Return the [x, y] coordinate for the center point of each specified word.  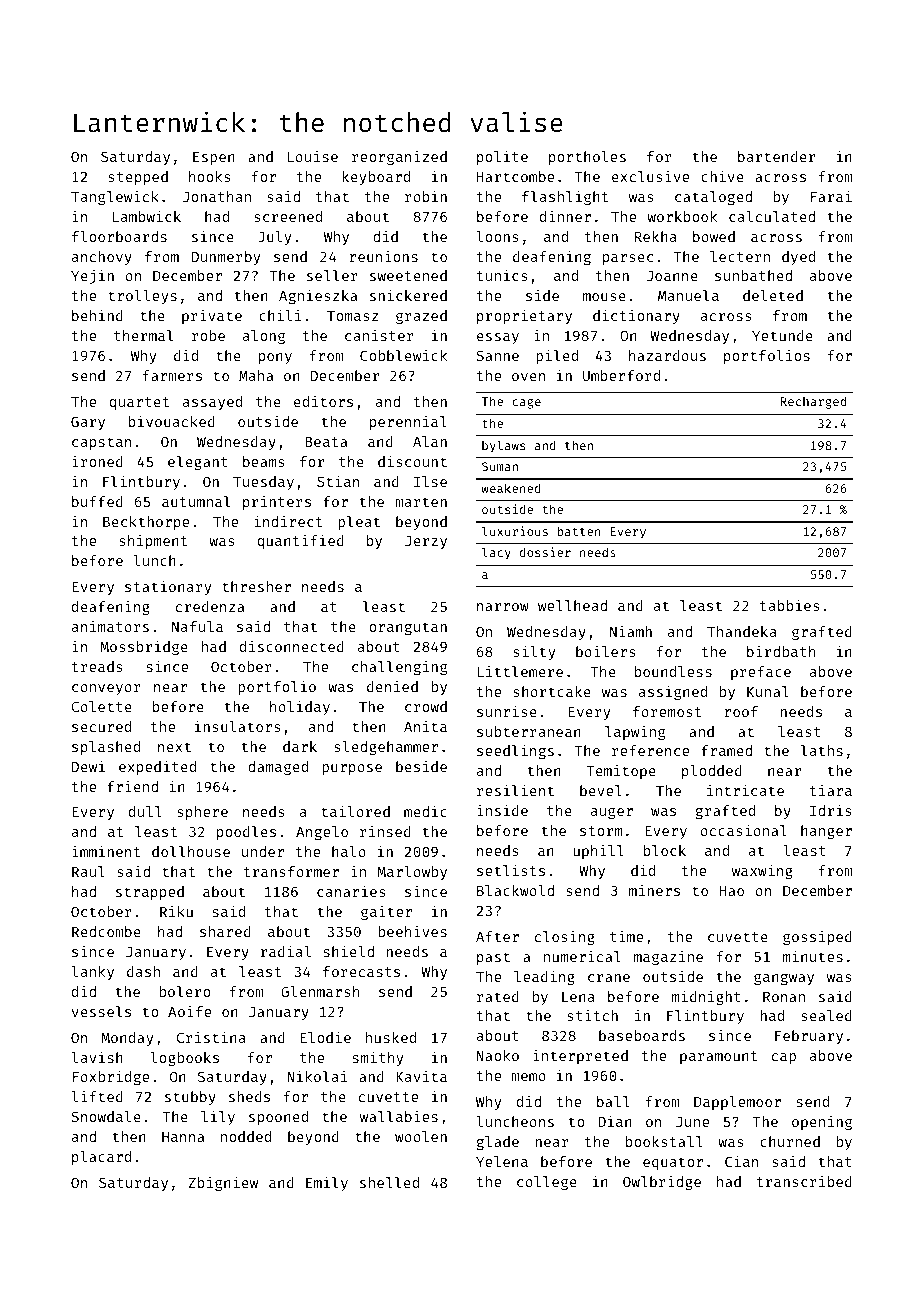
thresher [256, 586]
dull [145, 811]
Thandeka [742, 631]
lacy [496, 553]
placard [101, 1158]
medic [425, 811]
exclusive [650, 176]
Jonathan [217, 196]
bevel [601, 790]
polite [502, 157]
